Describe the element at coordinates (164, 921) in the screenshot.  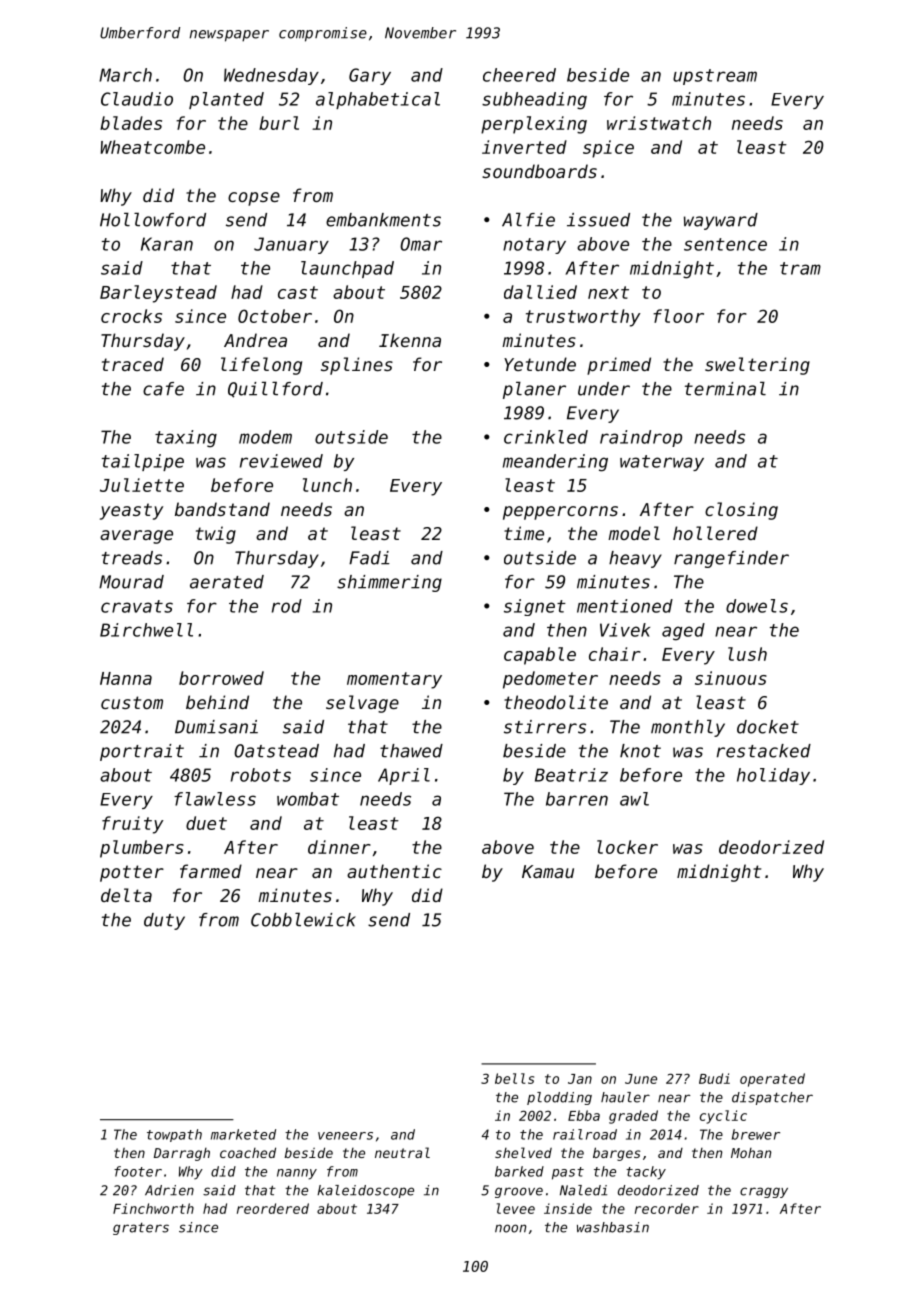
I see `duty` at that location.
